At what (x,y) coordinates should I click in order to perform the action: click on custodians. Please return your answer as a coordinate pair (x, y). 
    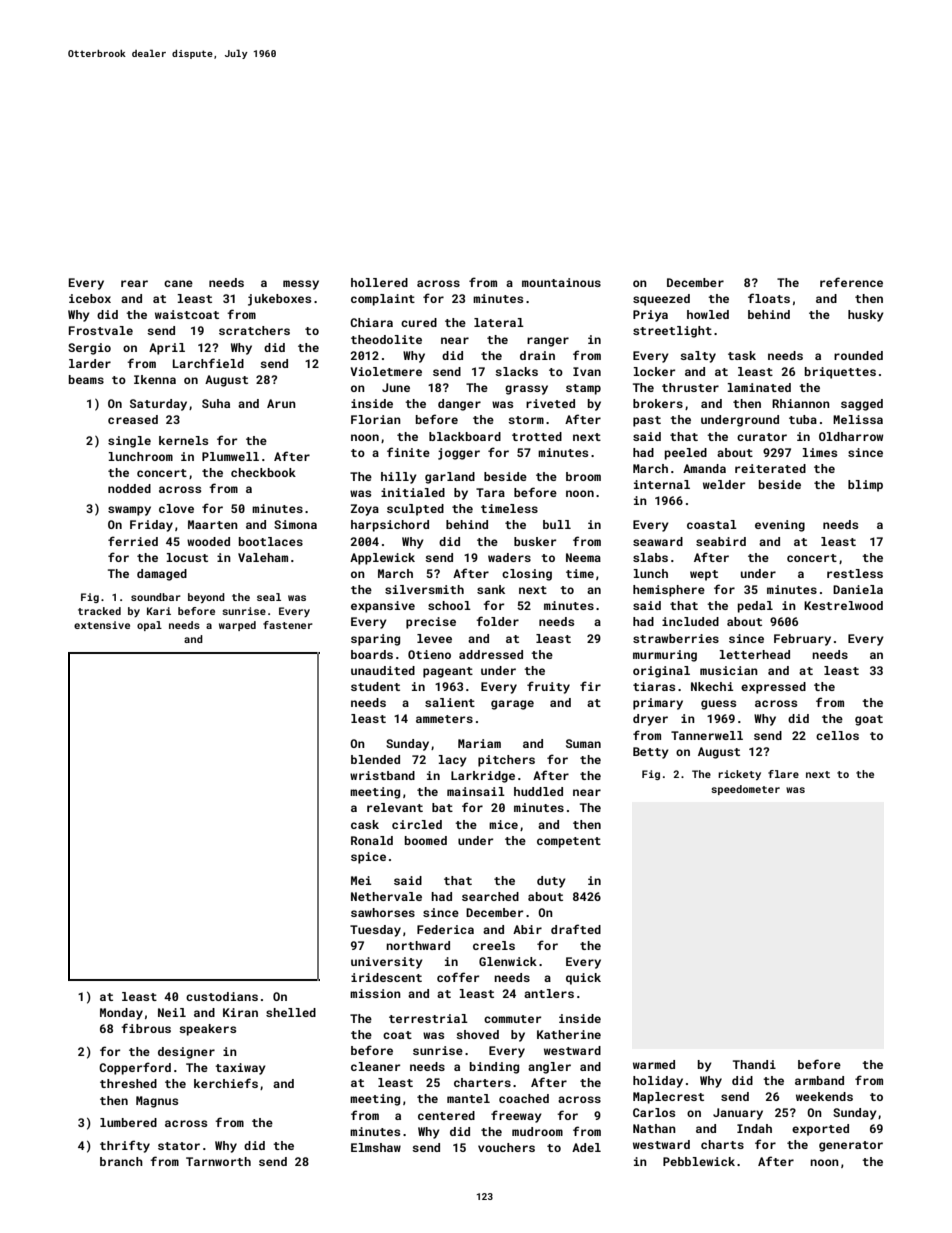
    Looking at the image, I should click on (222, 996).
